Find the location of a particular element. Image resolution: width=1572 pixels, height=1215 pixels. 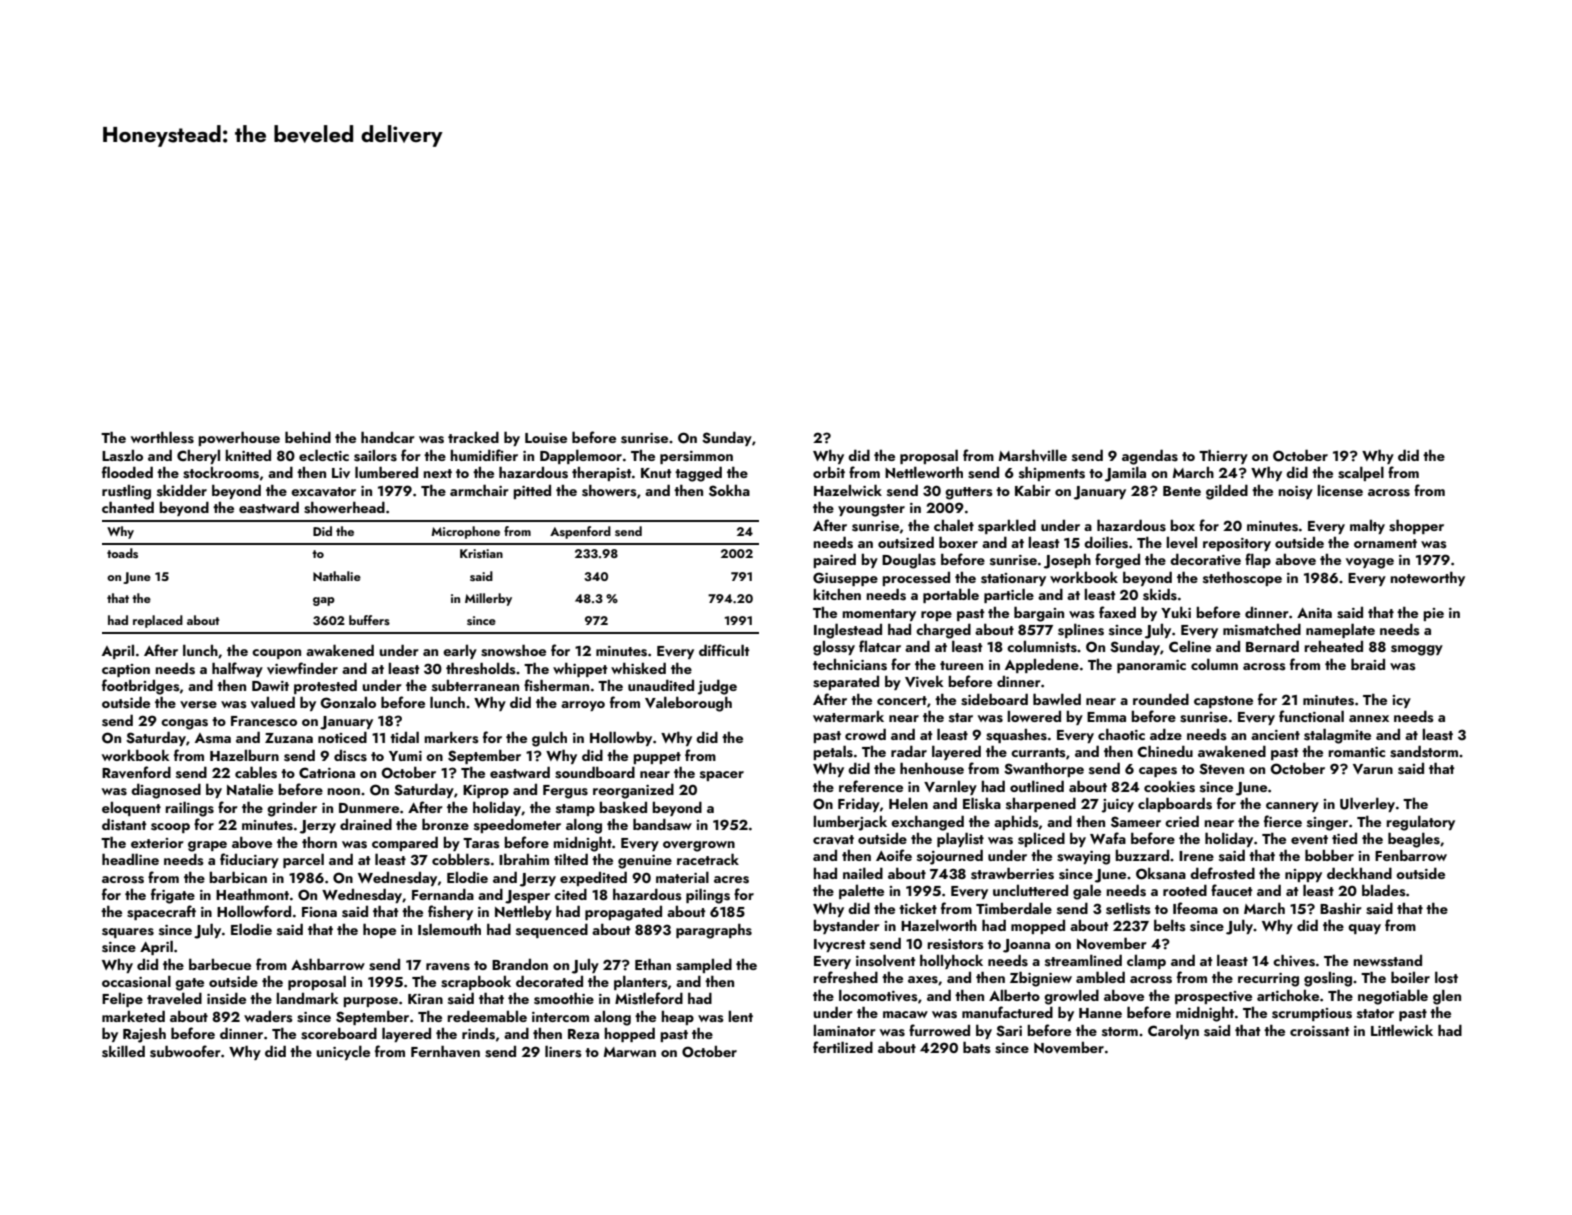

Marshville is located at coordinates (1033, 455).
